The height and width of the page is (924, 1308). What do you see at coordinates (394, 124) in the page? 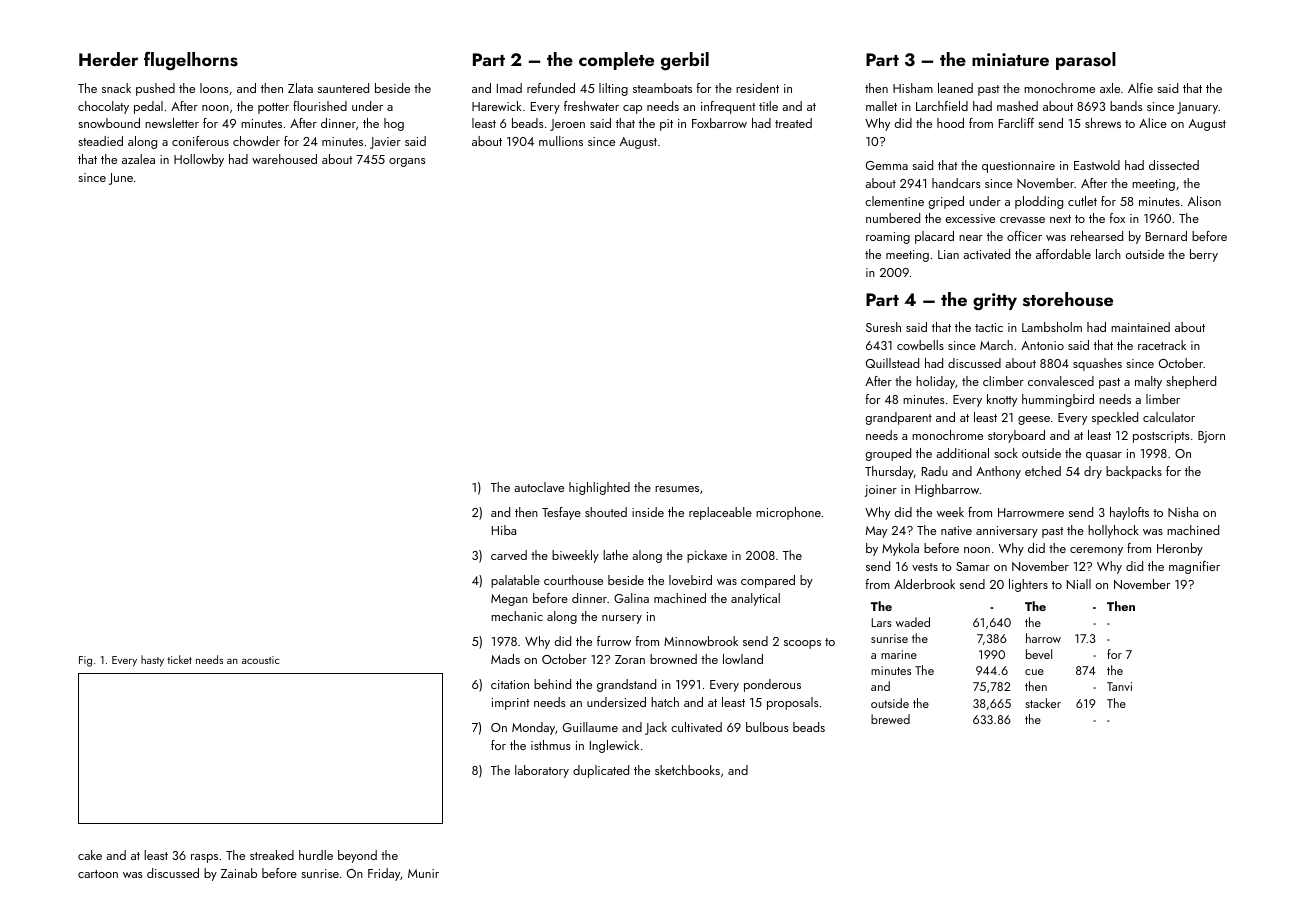
I see `hog` at bounding box center [394, 124].
